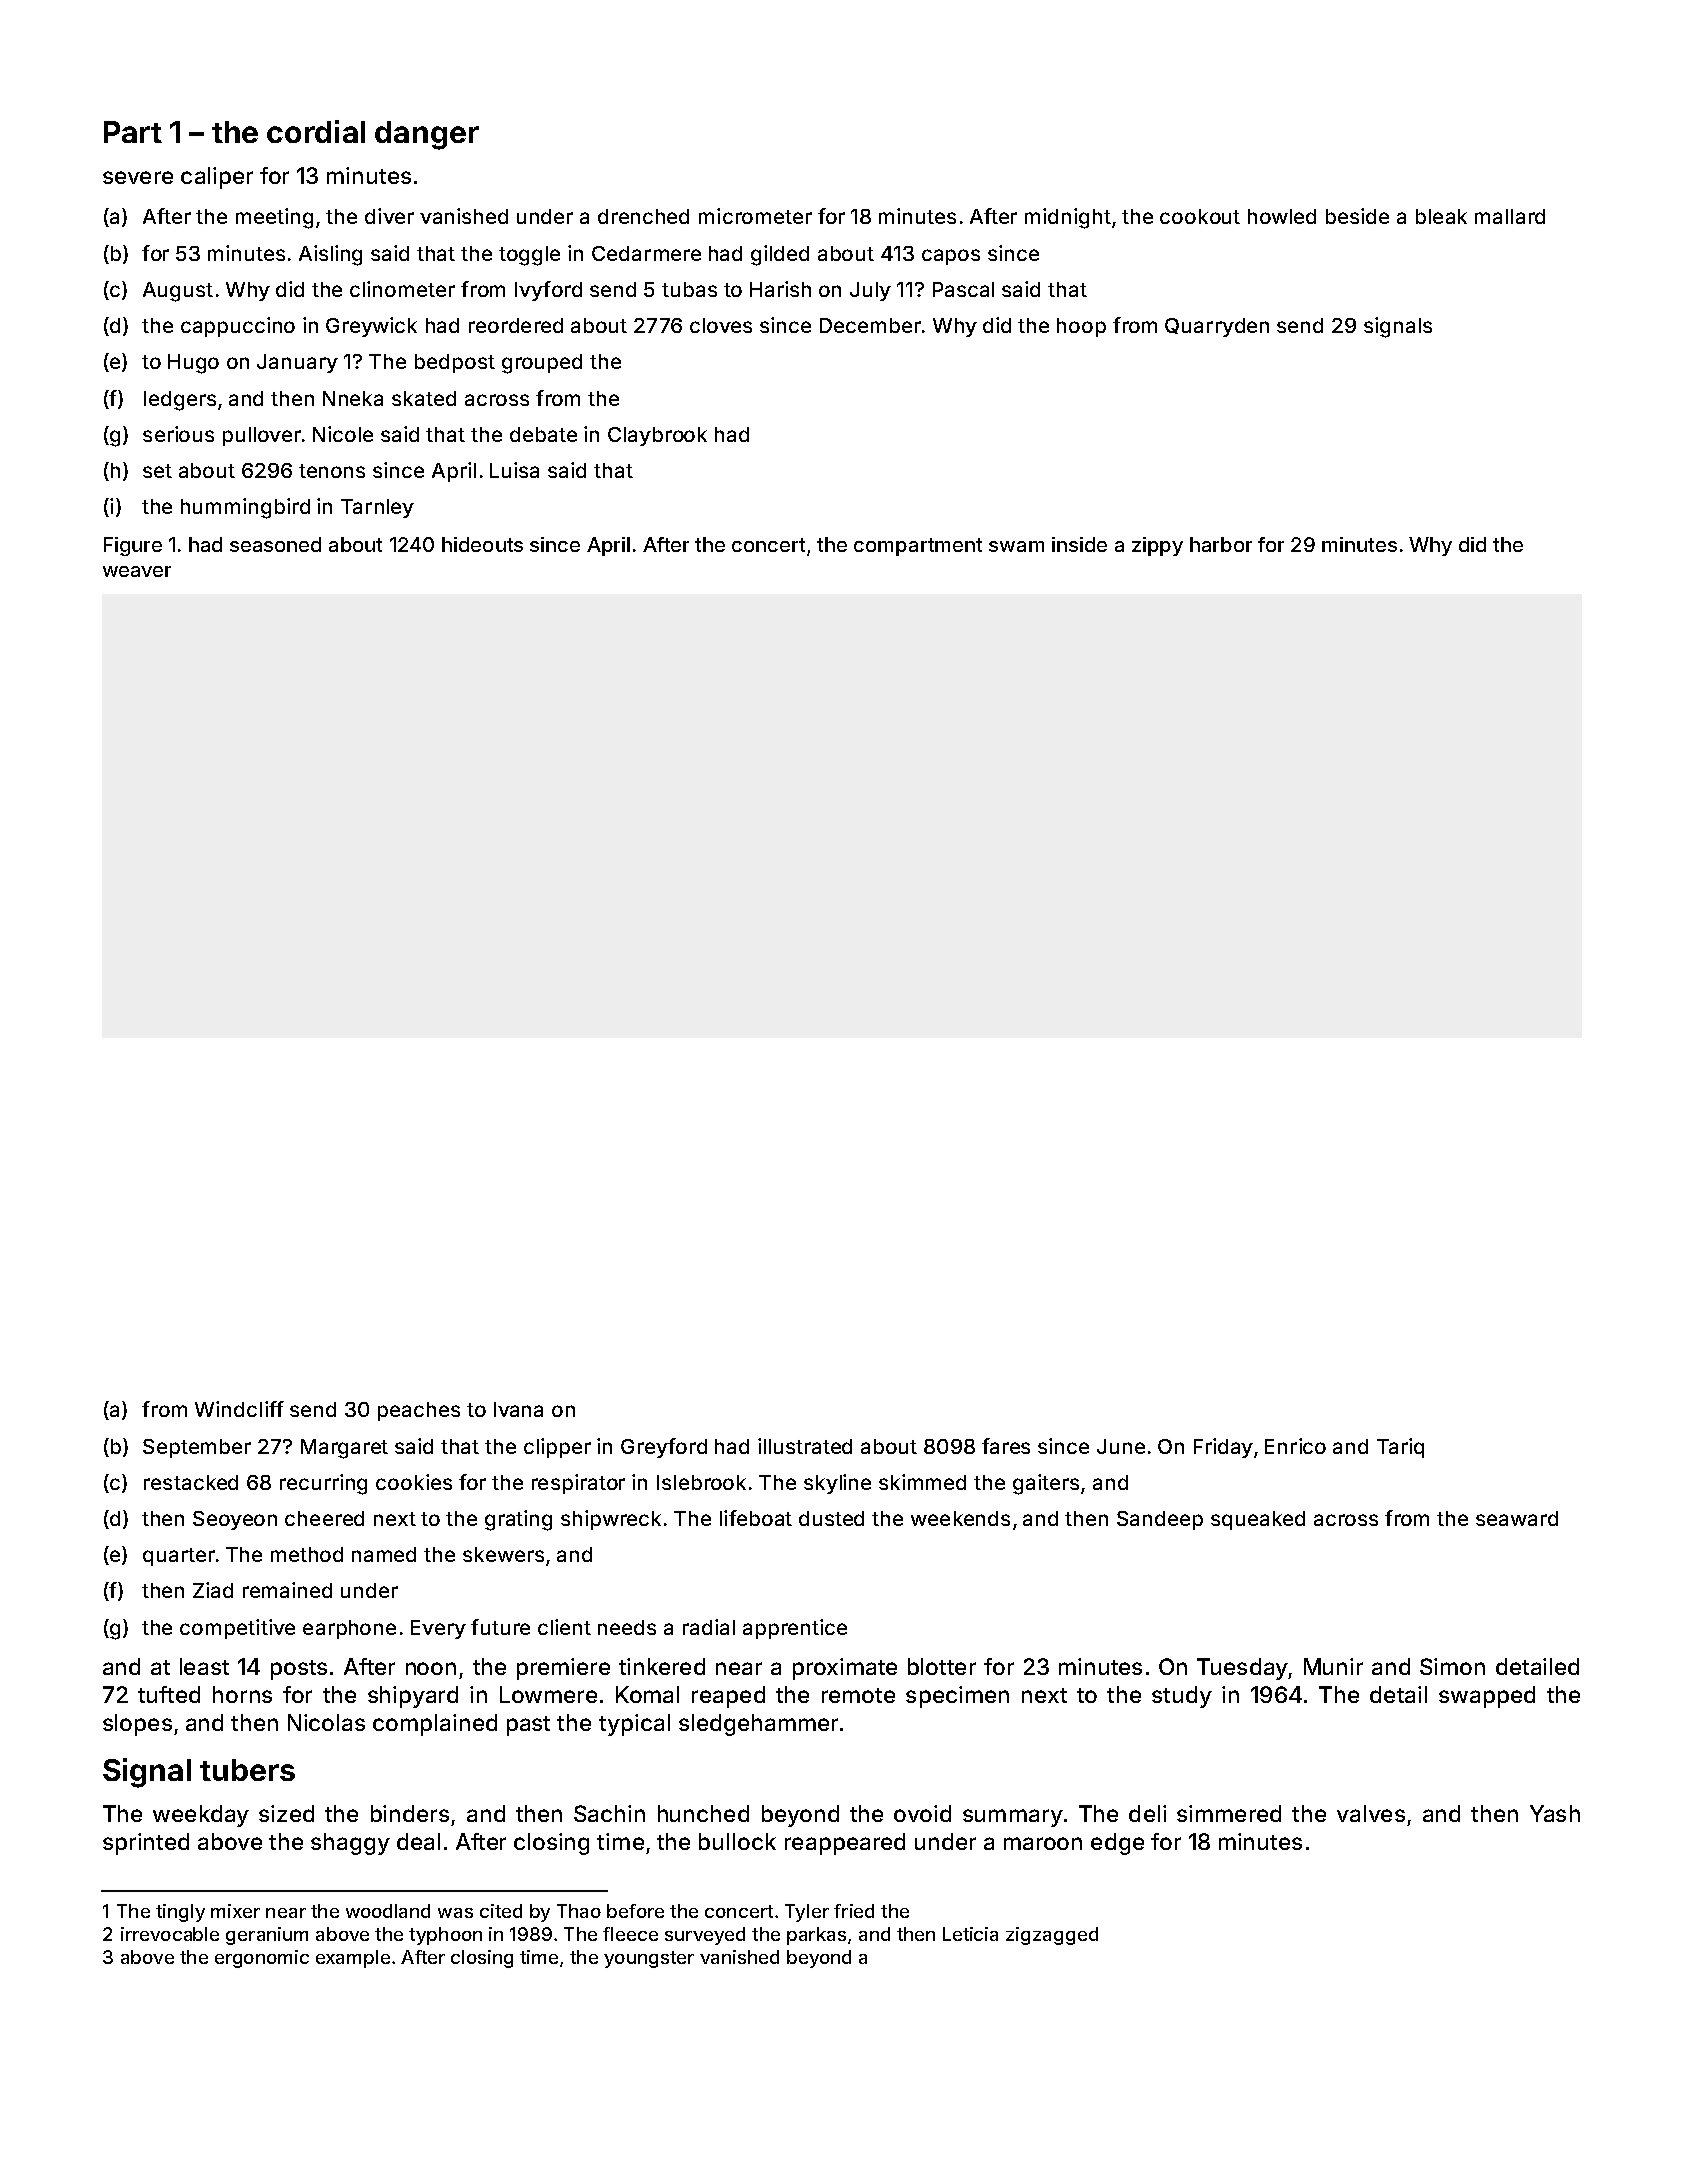 The image size is (1683, 2178). What do you see at coordinates (1400, 1448) in the screenshot?
I see `Tariq` at bounding box center [1400, 1448].
